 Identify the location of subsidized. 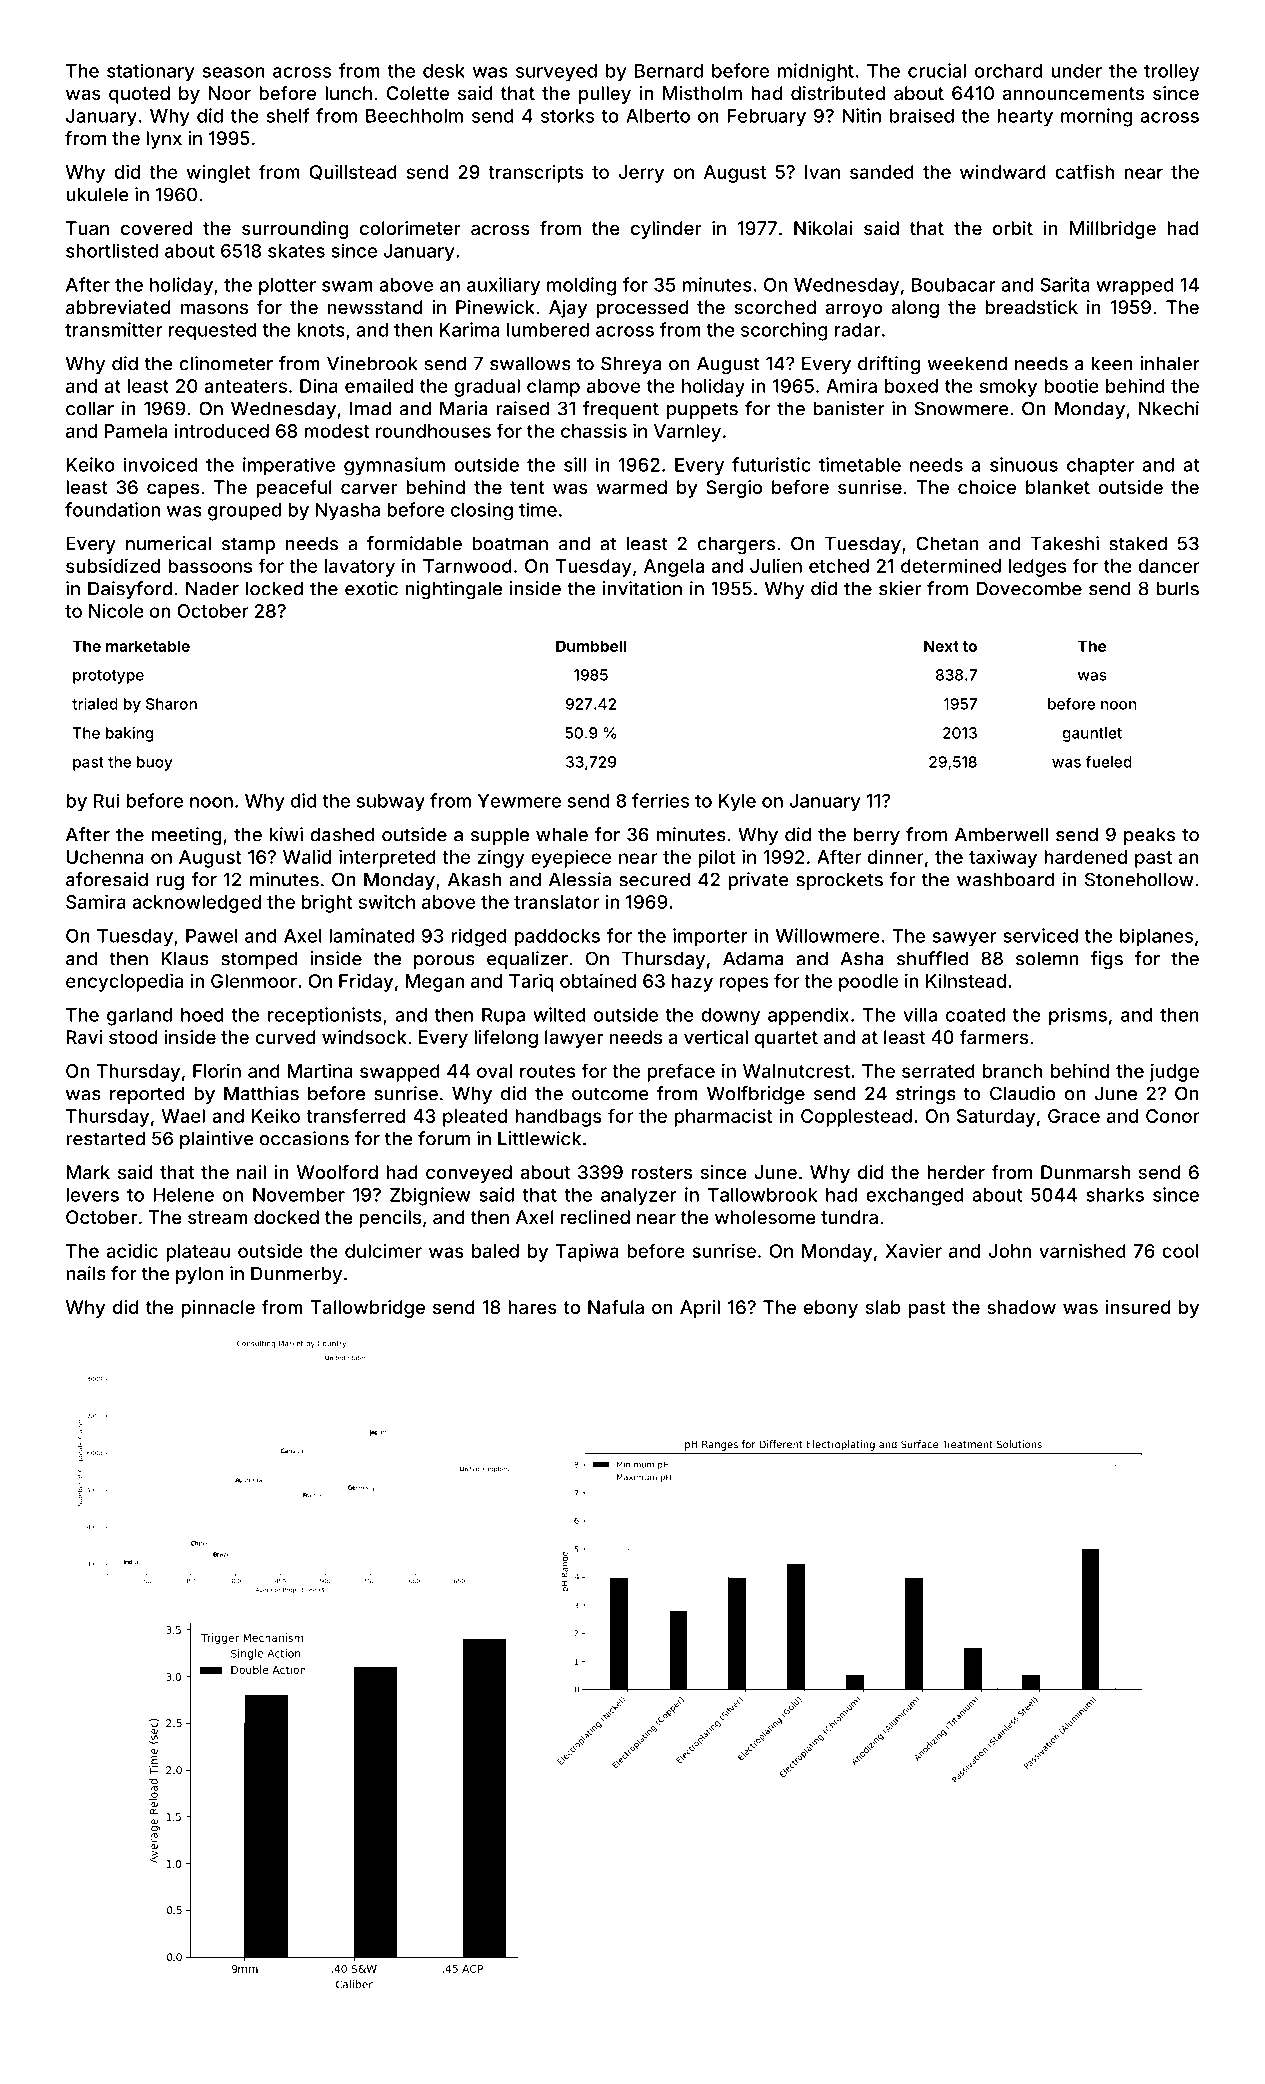
(113, 565).
